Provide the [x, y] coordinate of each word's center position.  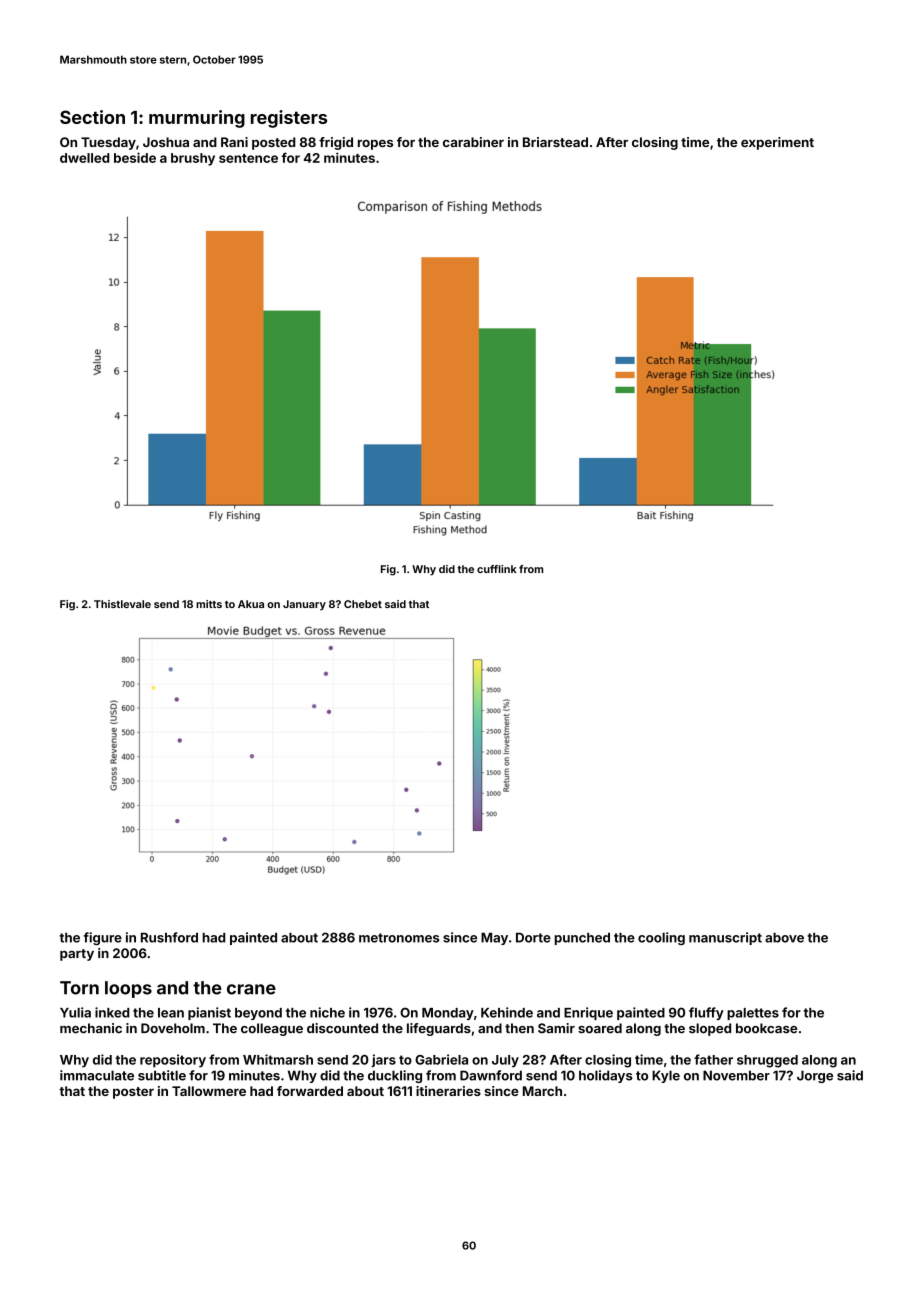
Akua [251, 604]
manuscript [725, 938]
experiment [777, 143]
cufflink [497, 569]
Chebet [363, 604]
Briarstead [555, 142]
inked [112, 1012]
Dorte [533, 937]
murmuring [197, 119]
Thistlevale [122, 604]
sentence [248, 158]
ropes [375, 145]
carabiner [473, 142]
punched [582, 939]
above [784, 938]
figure [102, 938]
